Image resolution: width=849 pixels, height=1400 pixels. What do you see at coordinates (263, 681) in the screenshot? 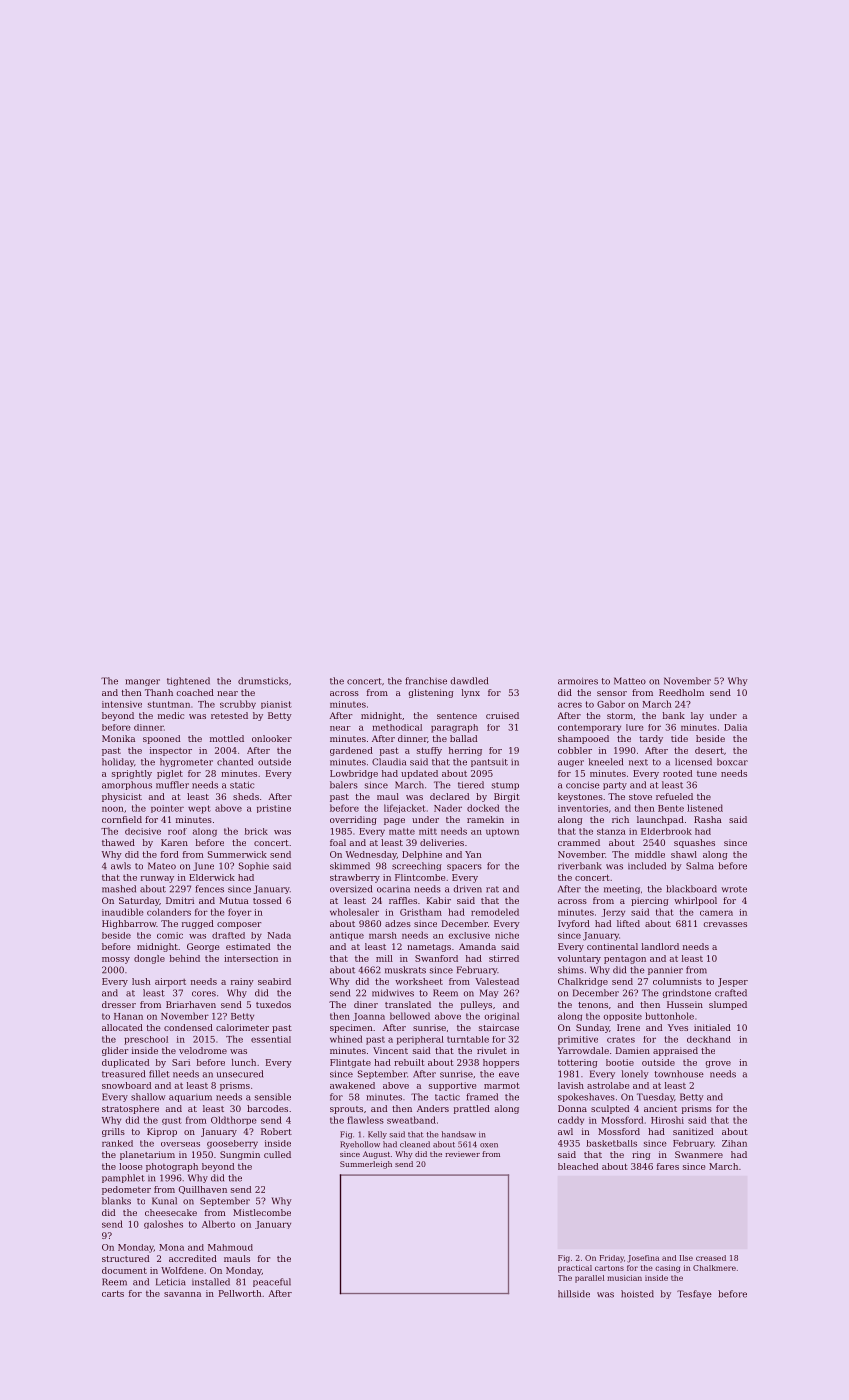
I see `drumsticks` at bounding box center [263, 681].
